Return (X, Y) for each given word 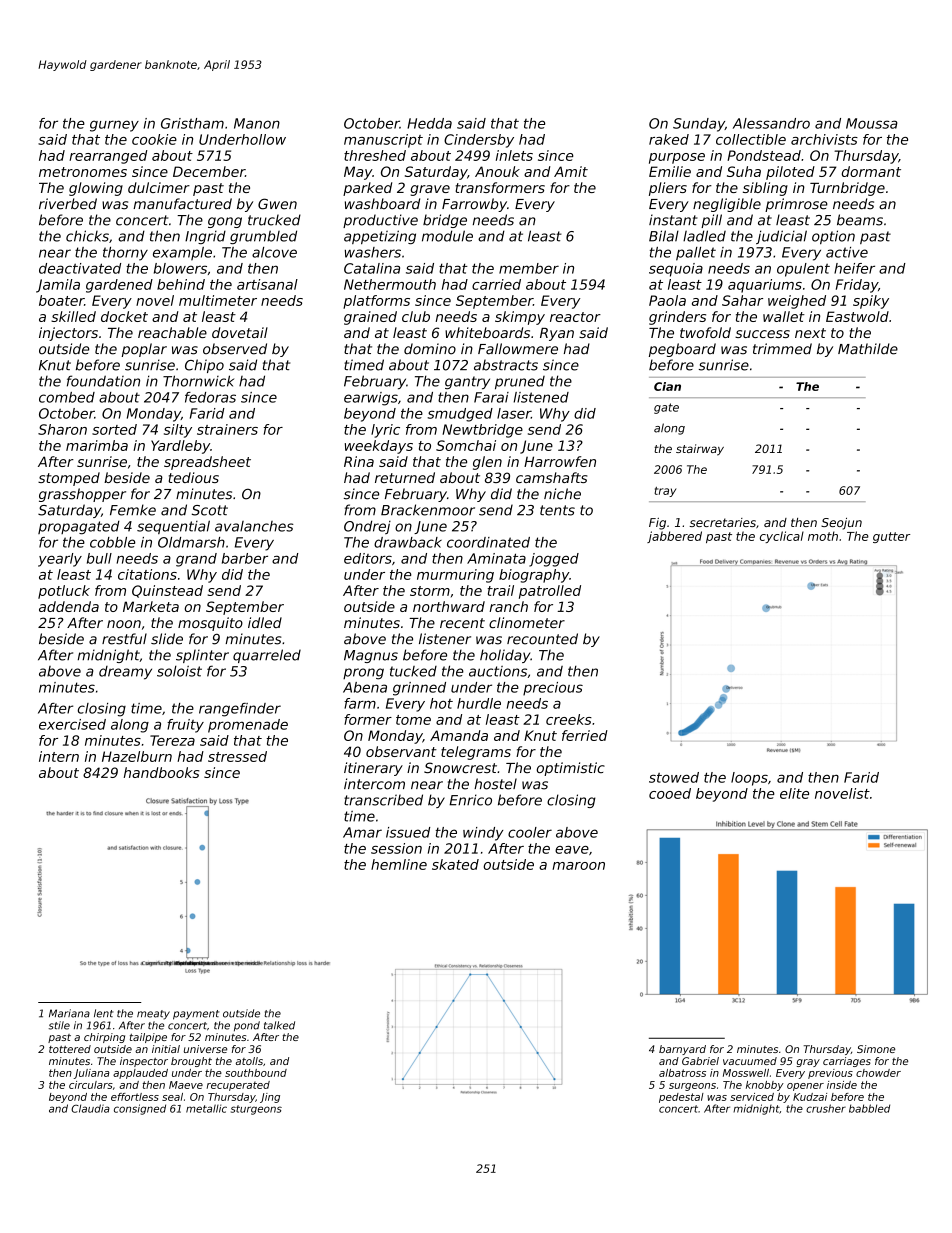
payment (196, 1015)
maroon (578, 866)
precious (553, 689)
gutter (891, 537)
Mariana (69, 1013)
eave (572, 850)
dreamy (125, 673)
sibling (765, 189)
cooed (670, 793)
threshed (375, 155)
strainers (227, 429)
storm (430, 591)
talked (279, 1025)
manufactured (182, 204)
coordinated (488, 542)
